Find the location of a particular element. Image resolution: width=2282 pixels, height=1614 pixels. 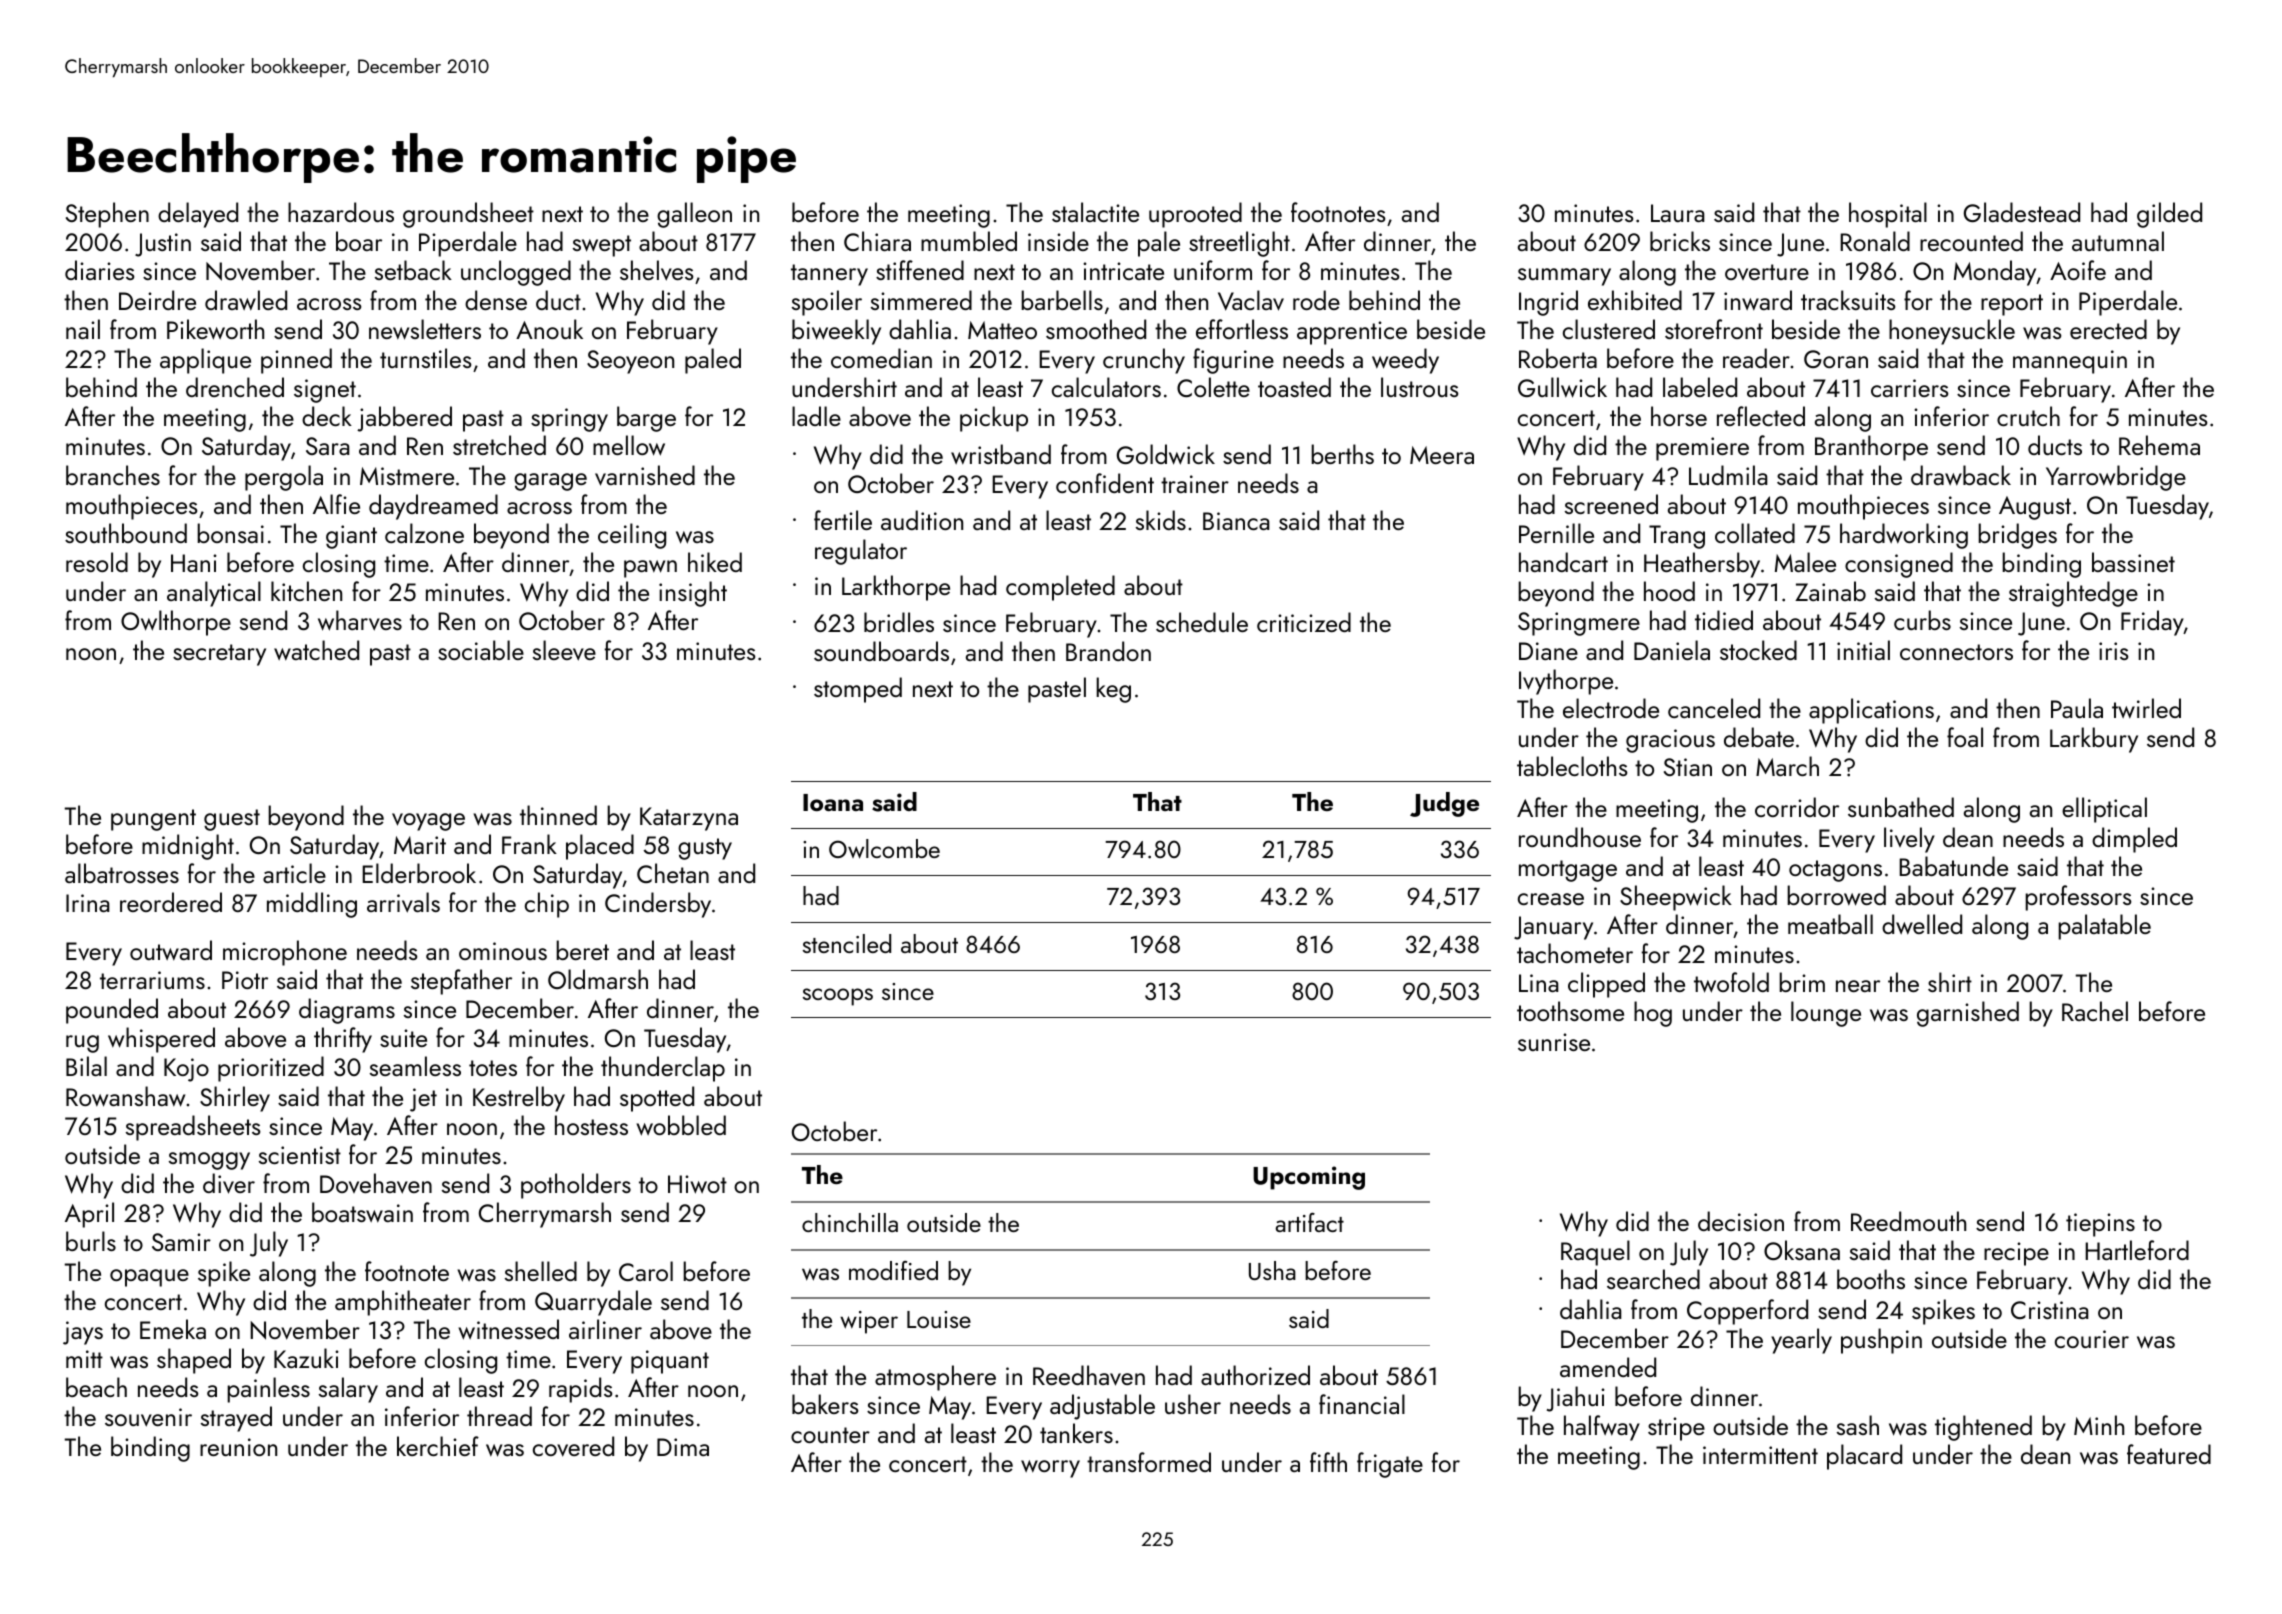

drawled is located at coordinates (246, 300).
